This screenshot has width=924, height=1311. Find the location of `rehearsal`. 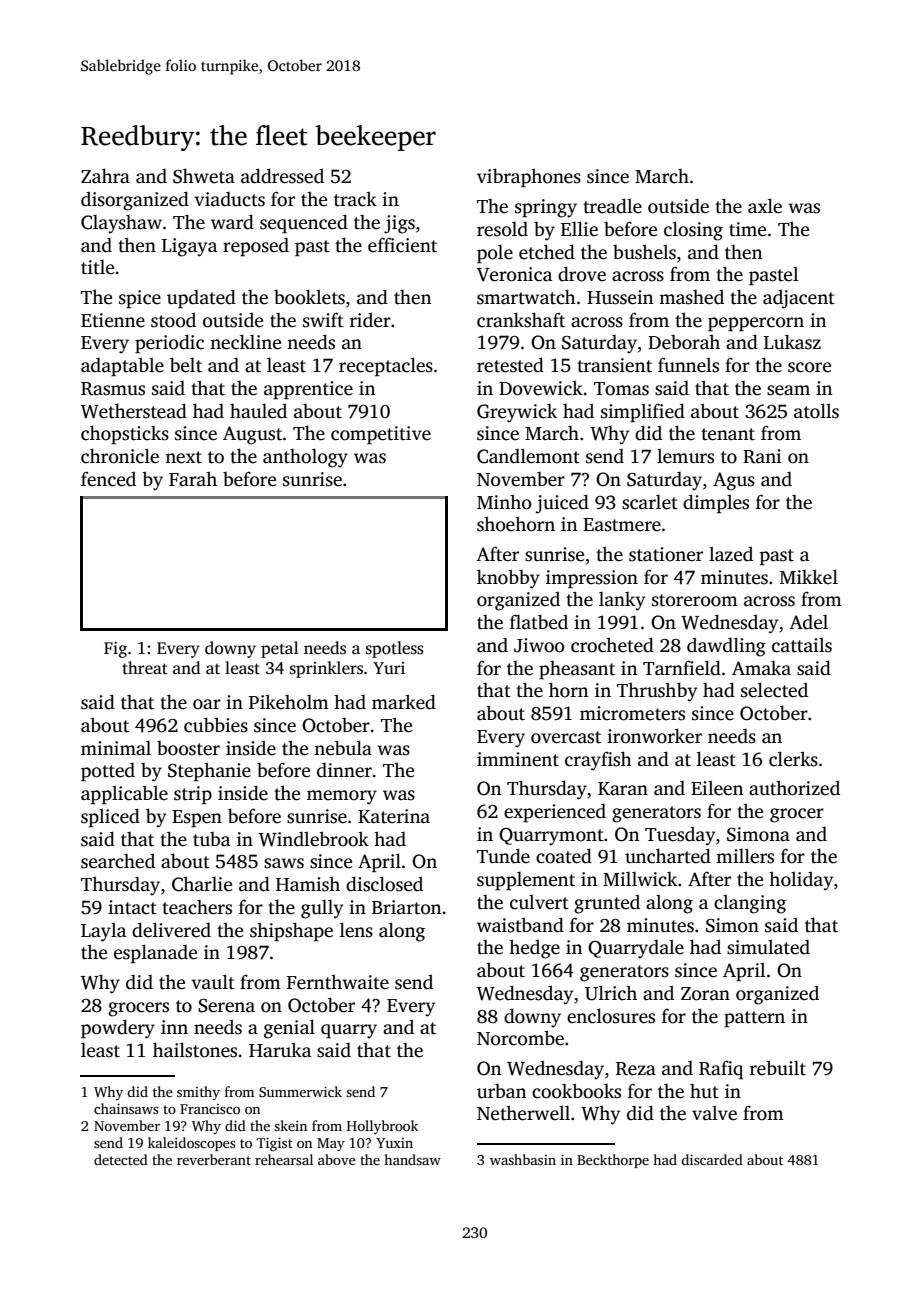

rehearsal is located at coordinates (284, 1159).
